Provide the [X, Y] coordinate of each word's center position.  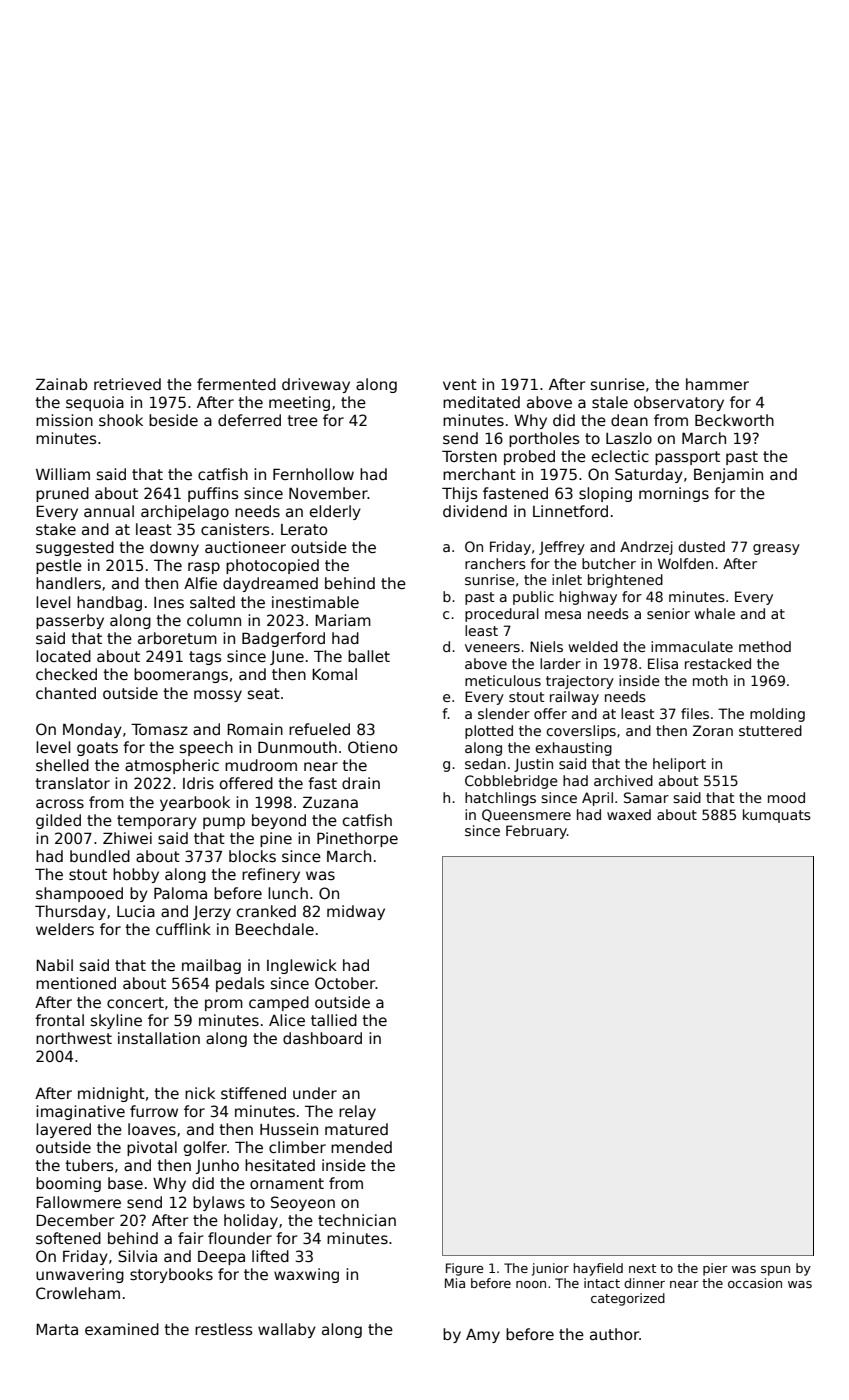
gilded [58, 821]
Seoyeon [303, 1203]
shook [121, 420]
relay [357, 1112]
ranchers [495, 563]
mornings [674, 494]
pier [715, 1269]
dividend [475, 511]
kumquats [777, 816]
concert [135, 1002]
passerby [70, 621]
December [75, 1220]
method [765, 646]
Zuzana [330, 802]
